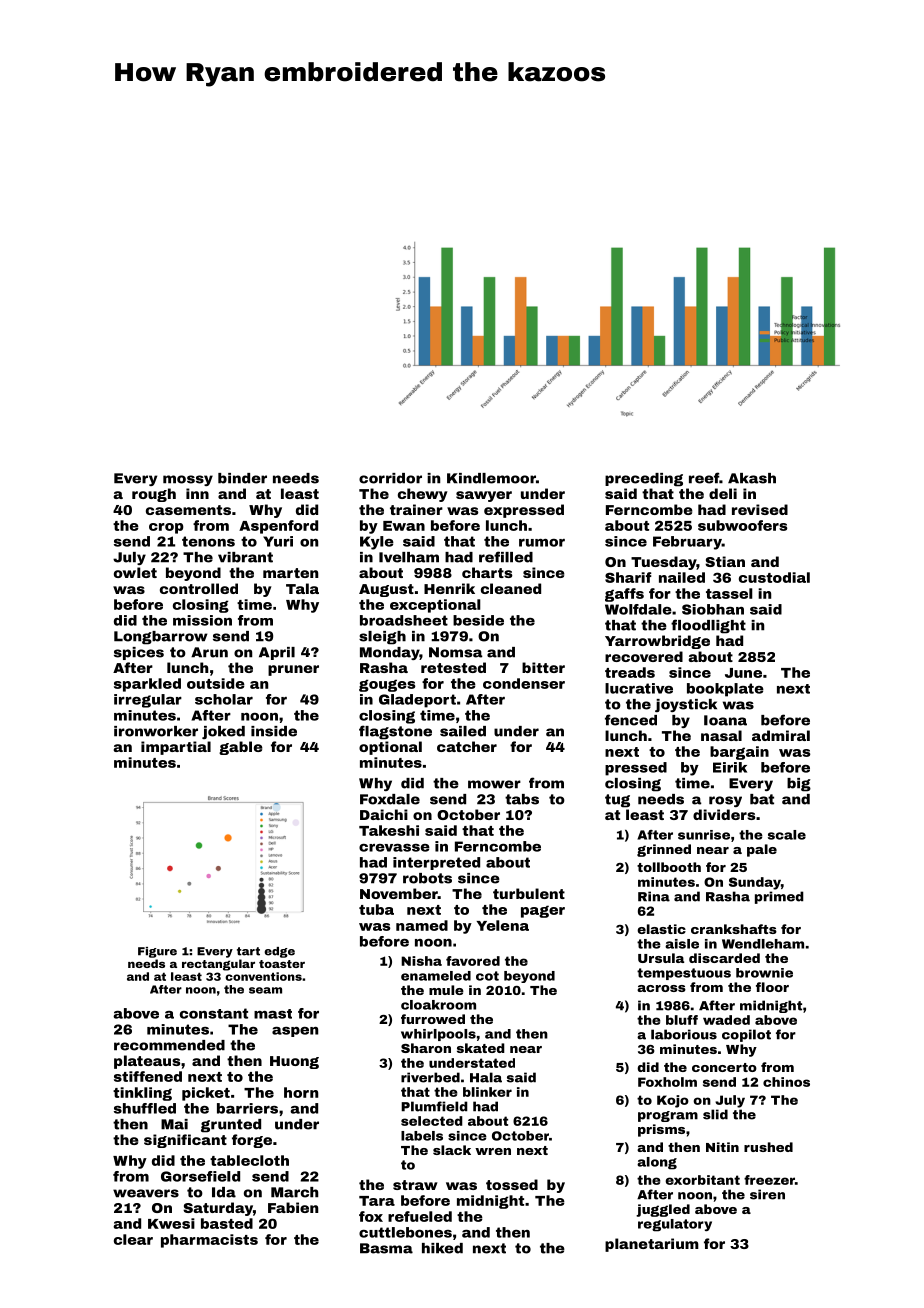 Image resolution: width=924 pixels, height=1308 pixels. I want to click on pharmacists, so click(209, 1241).
